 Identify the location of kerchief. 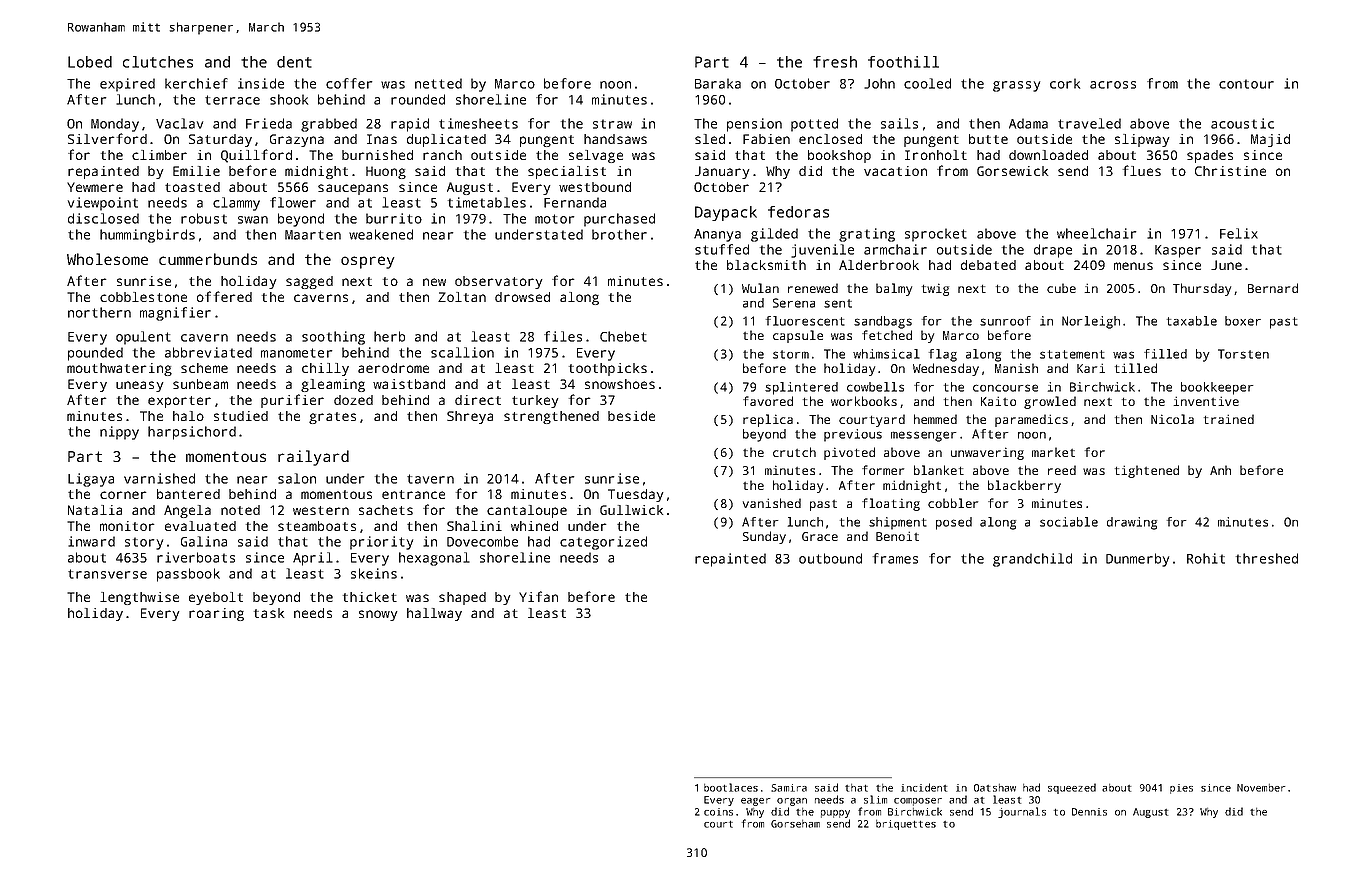
(196, 83).
